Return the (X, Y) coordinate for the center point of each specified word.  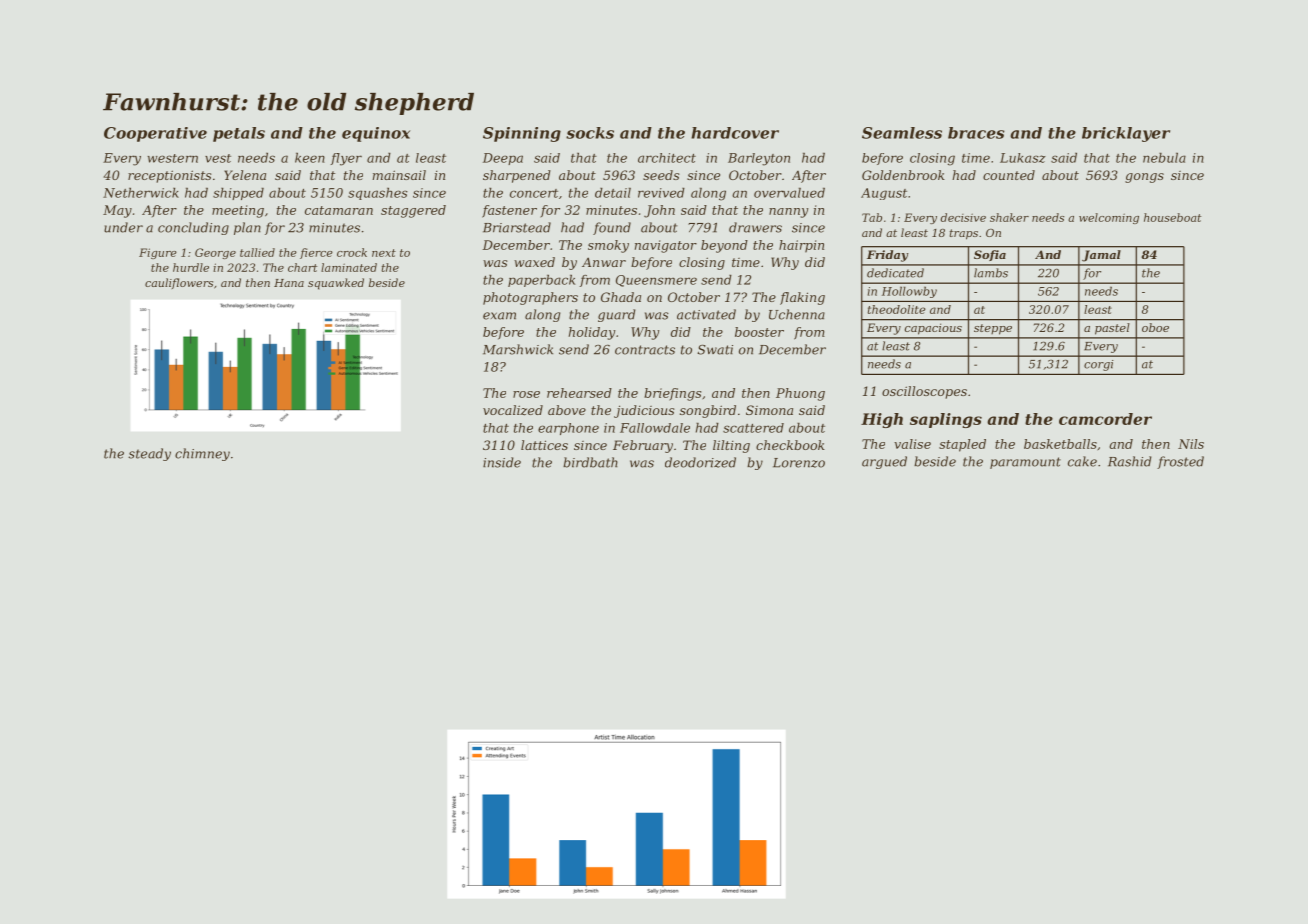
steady (149, 454)
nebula (1164, 158)
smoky (608, 246)
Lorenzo (799, 463)
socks (590, 133)
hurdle (191, 267)
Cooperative (155, 134)
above (567, 410)
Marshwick (518, 349)
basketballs (1060, 444)
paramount (1025, 463)
